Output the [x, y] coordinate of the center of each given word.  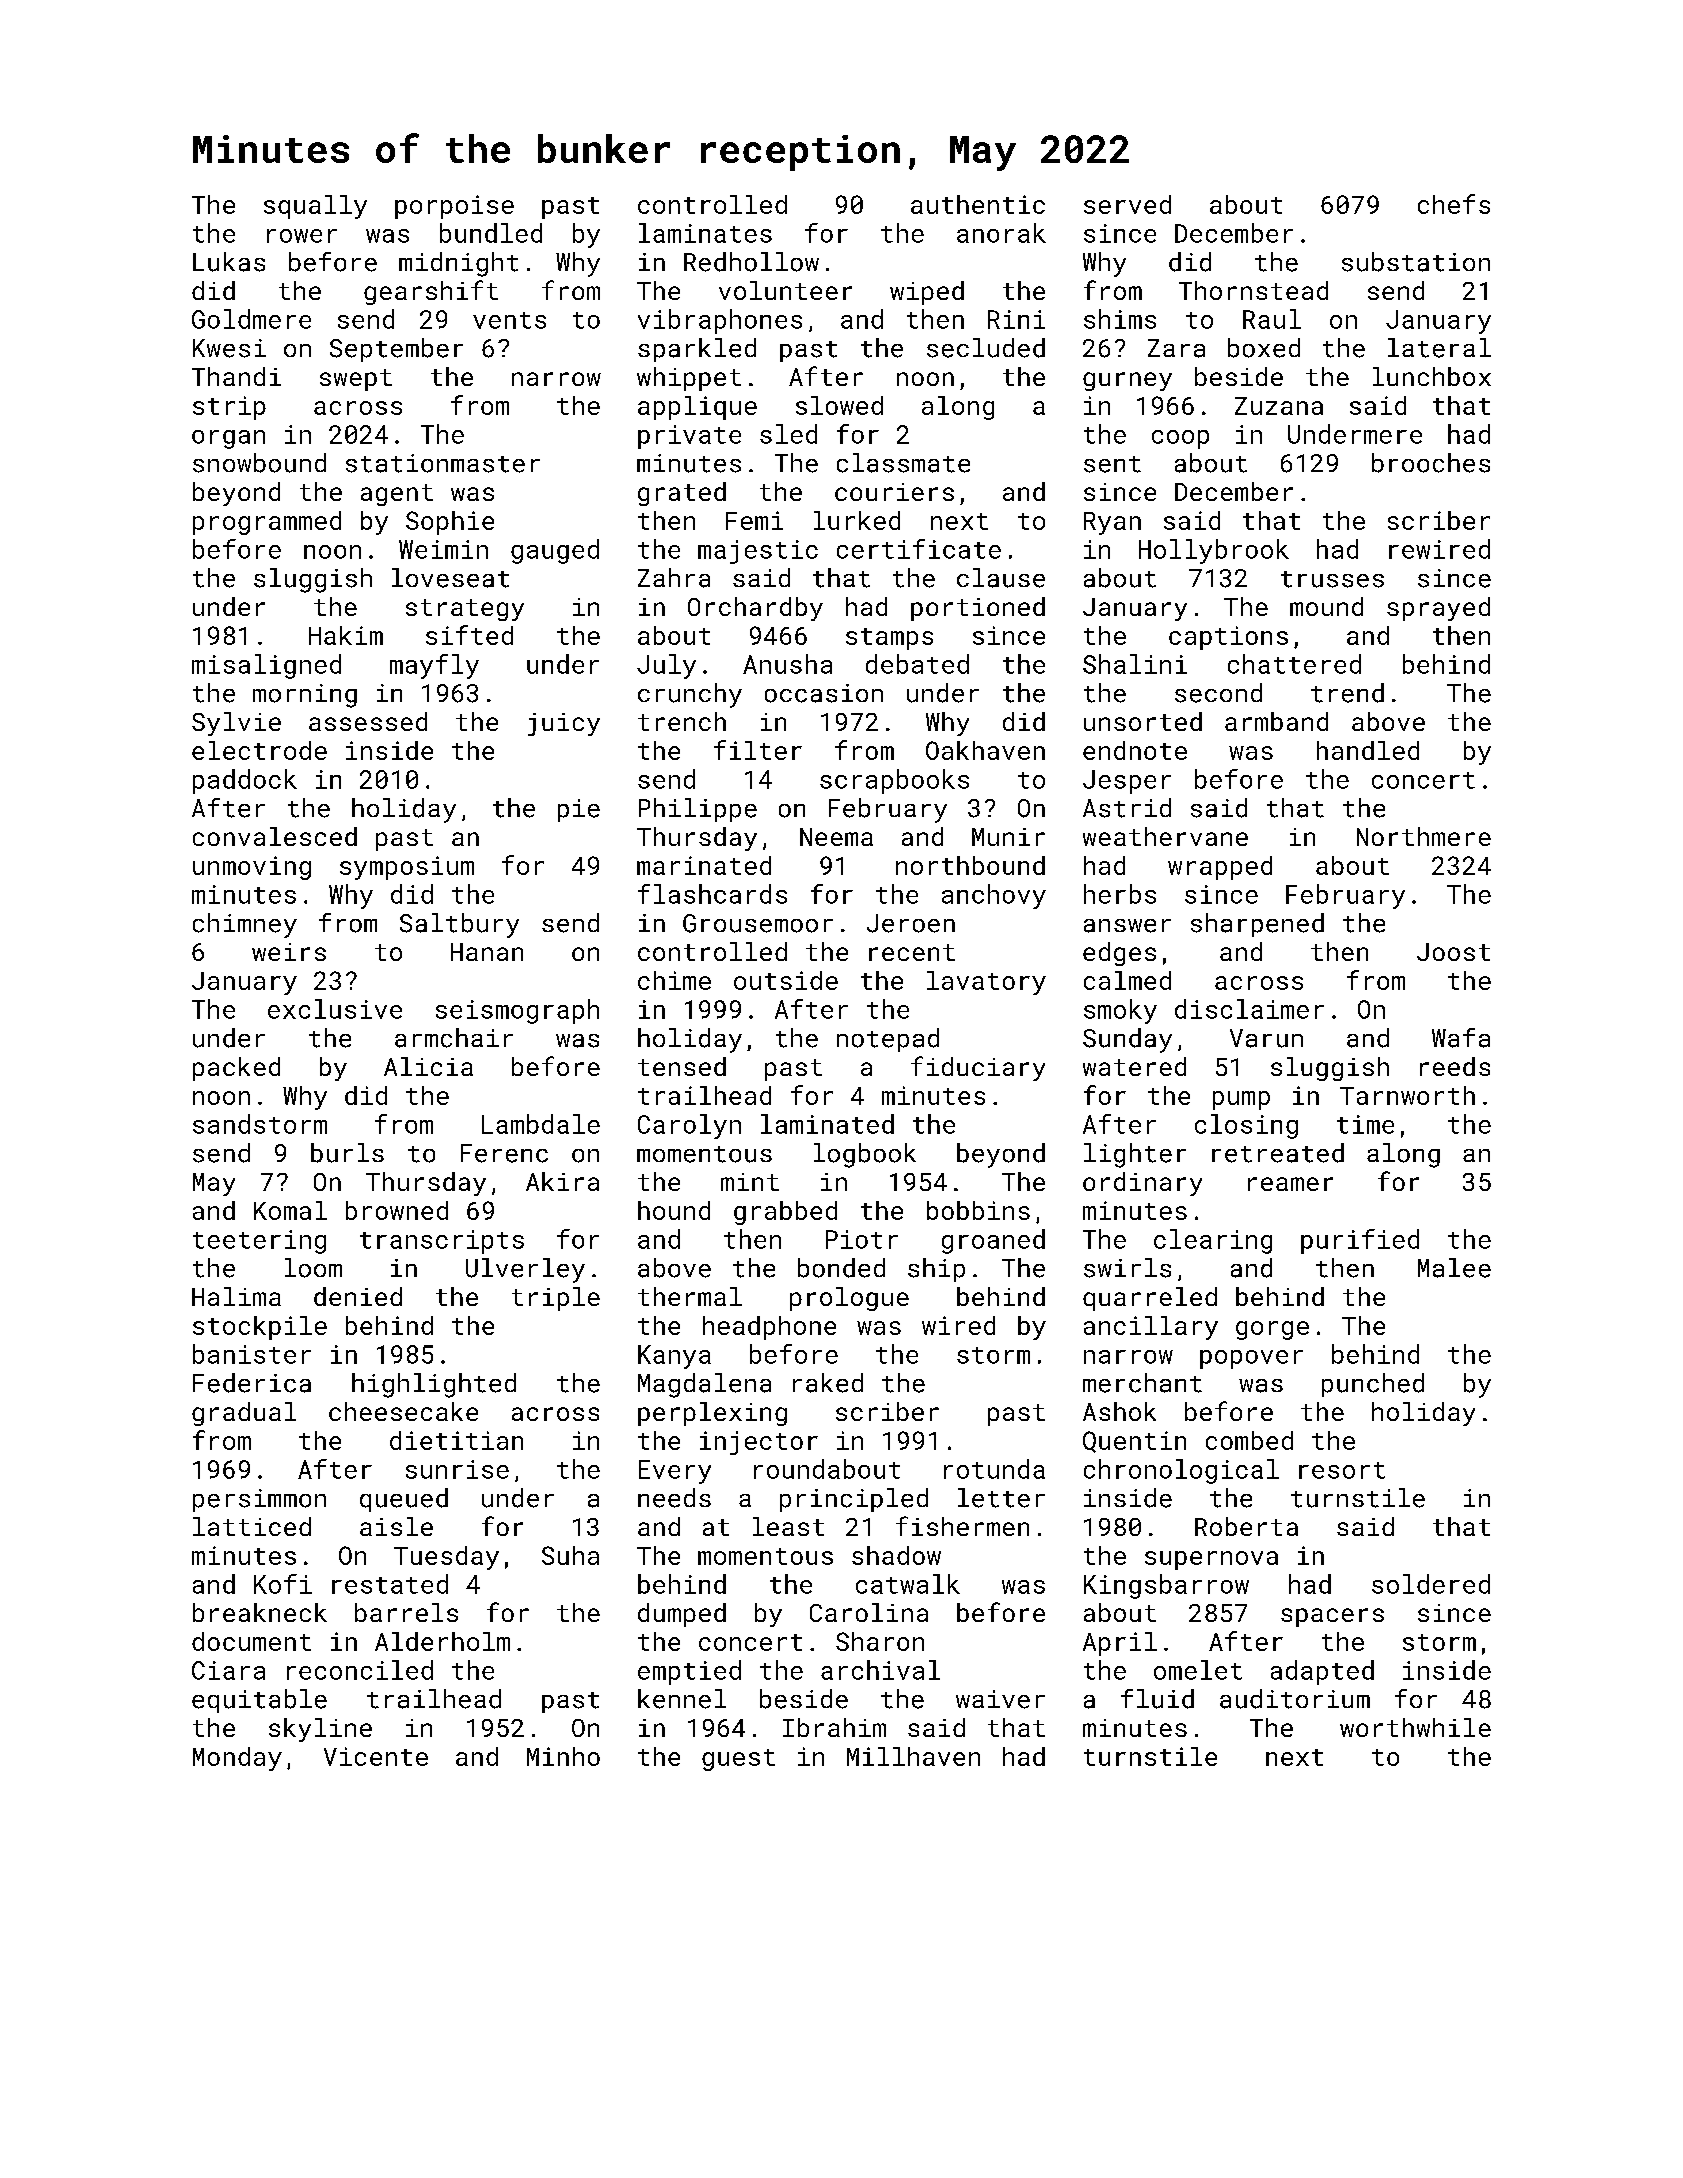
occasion [824, 693]
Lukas [229, 262]
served [1127, 204]
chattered [1294, 664]
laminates [705, 233]
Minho [563, 1756]
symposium [407, 868]
